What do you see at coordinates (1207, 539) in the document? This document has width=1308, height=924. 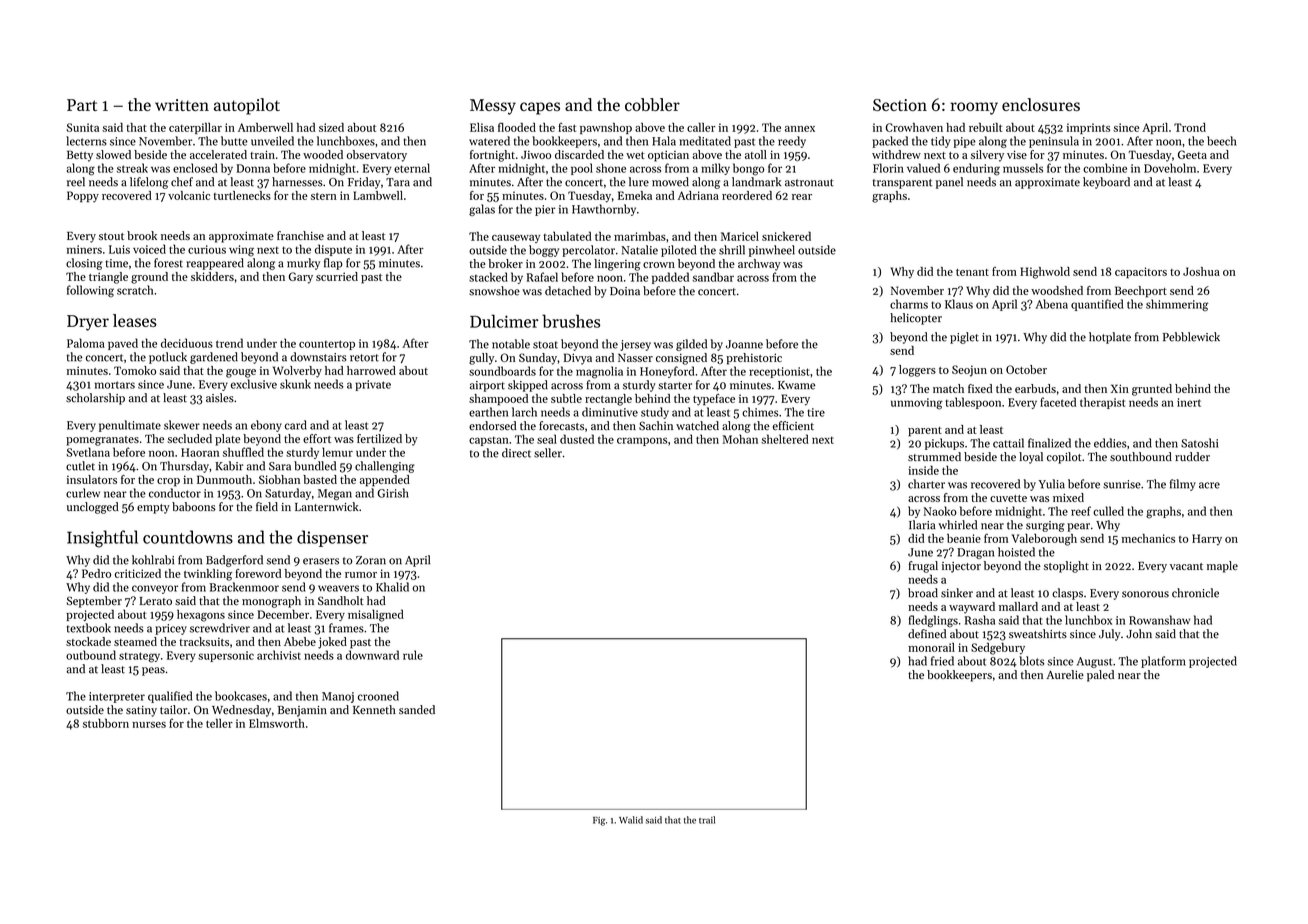 I see `Harry` at bounding box center [1207, 539].
